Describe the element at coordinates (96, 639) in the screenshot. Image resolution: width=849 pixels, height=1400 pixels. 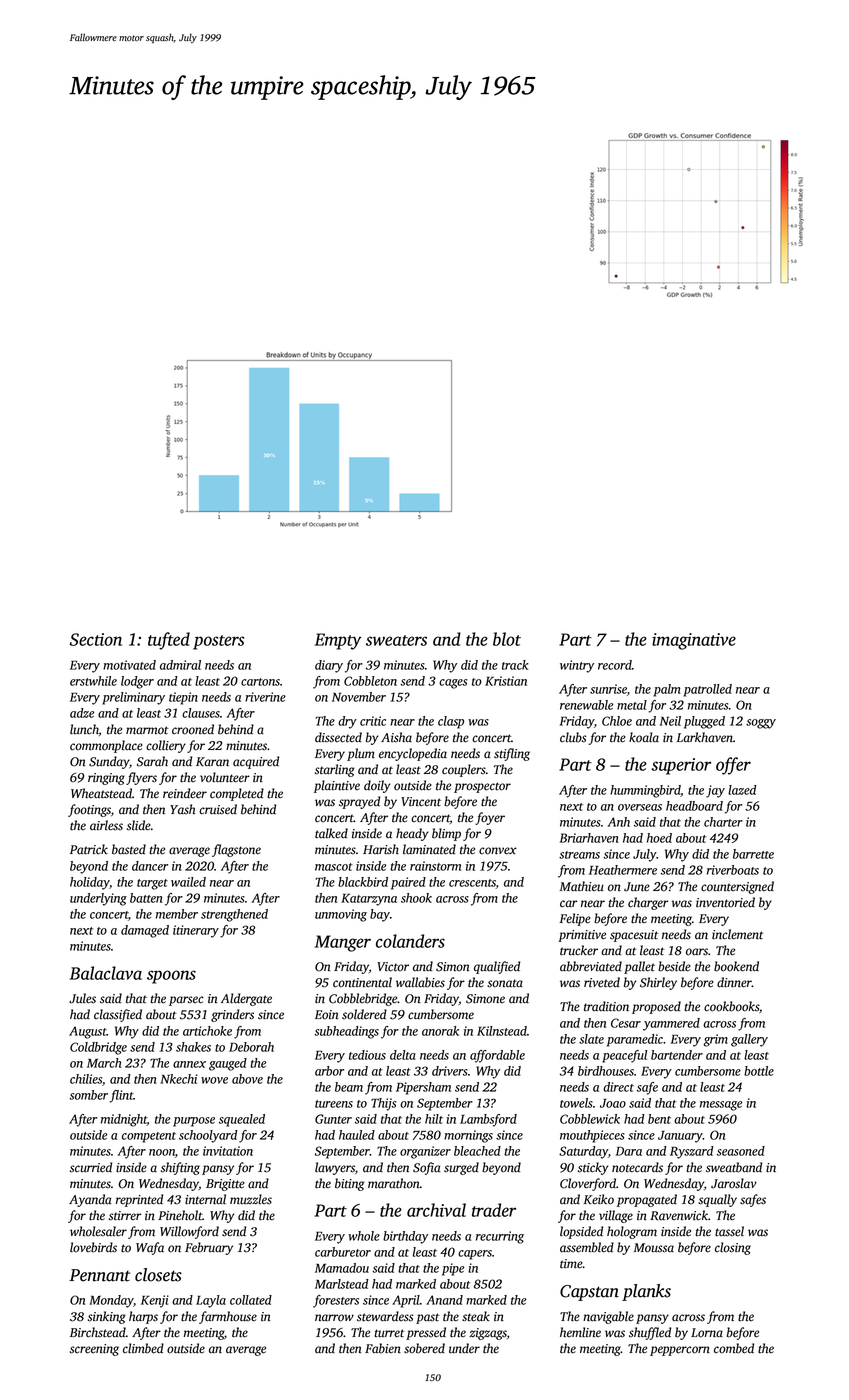
I see `Section` at that location.
